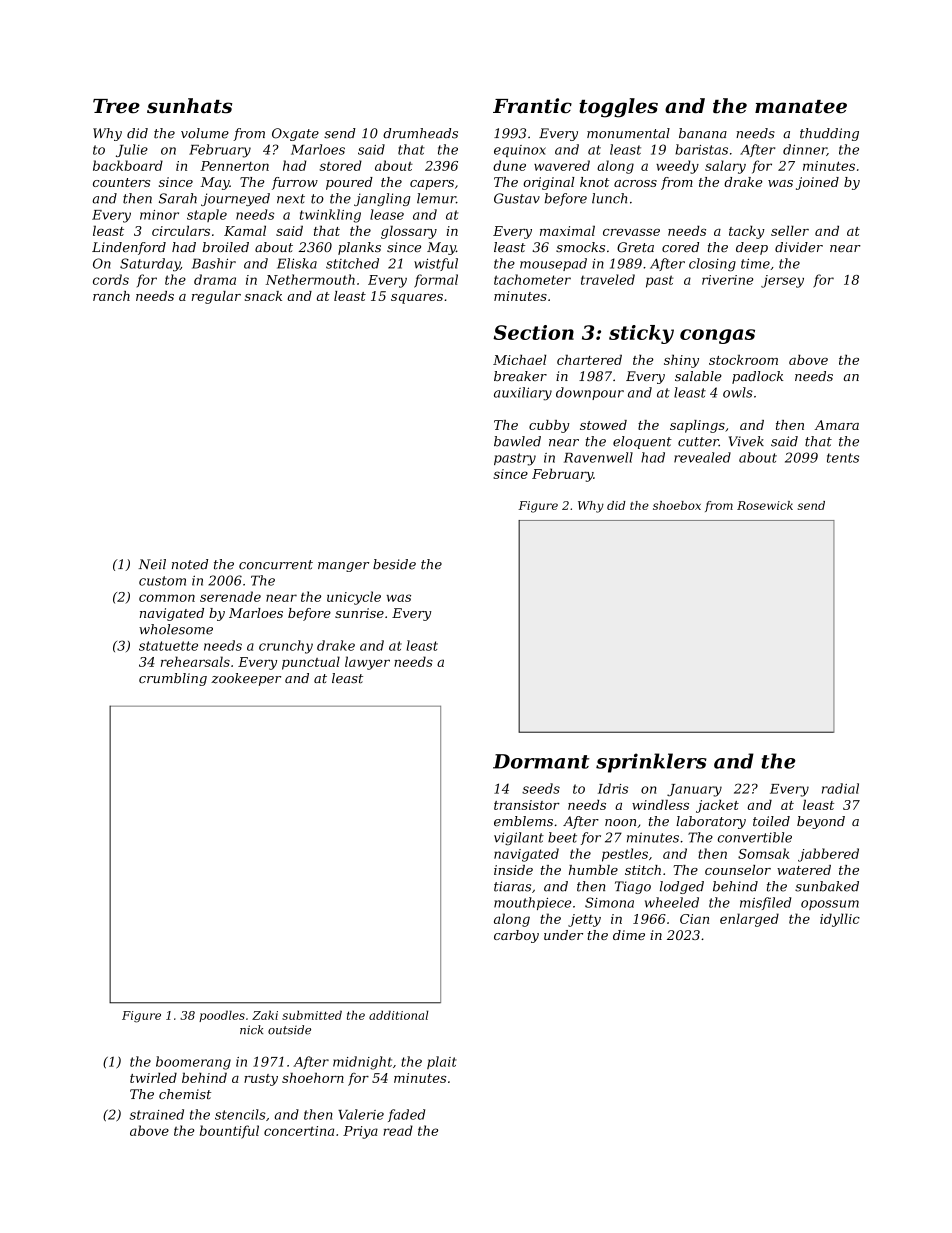  I want to click on Rosewick, so click(765, 505).
